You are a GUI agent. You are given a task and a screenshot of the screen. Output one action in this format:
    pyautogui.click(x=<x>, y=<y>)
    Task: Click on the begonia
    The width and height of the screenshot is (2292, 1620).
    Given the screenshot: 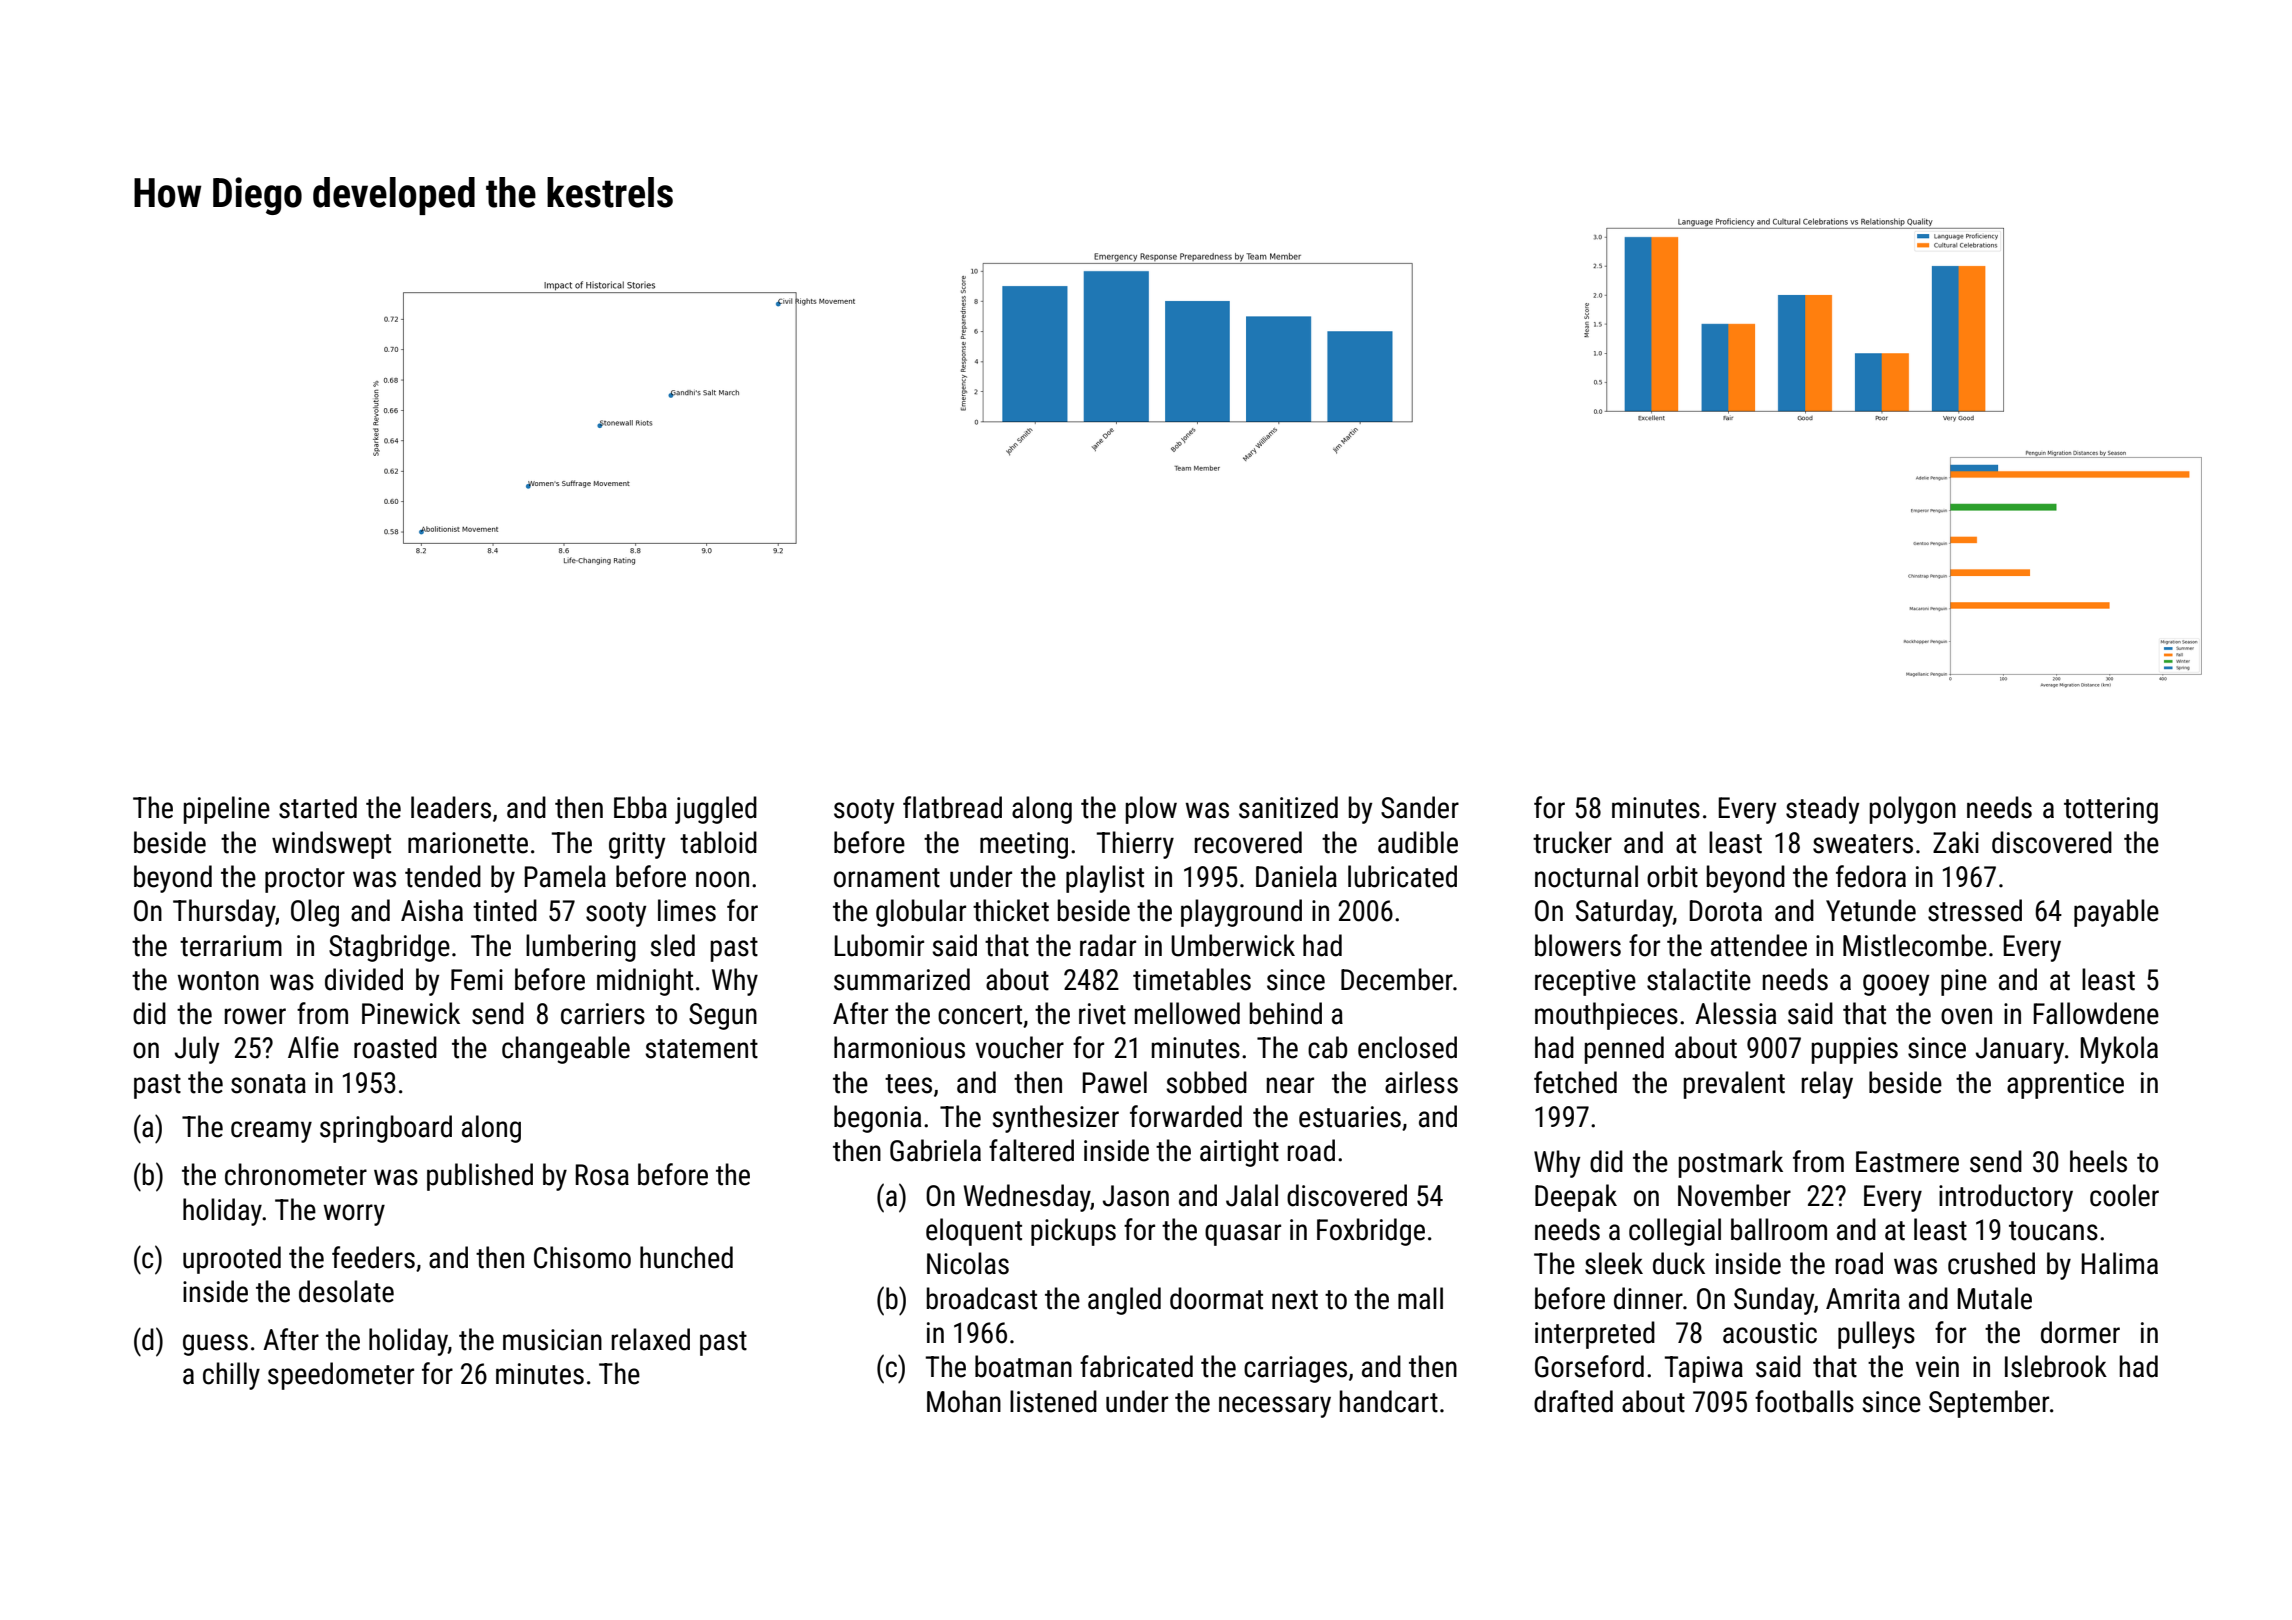 What is the action you would take?
    pyautogui.click(x=877, y=1119)
